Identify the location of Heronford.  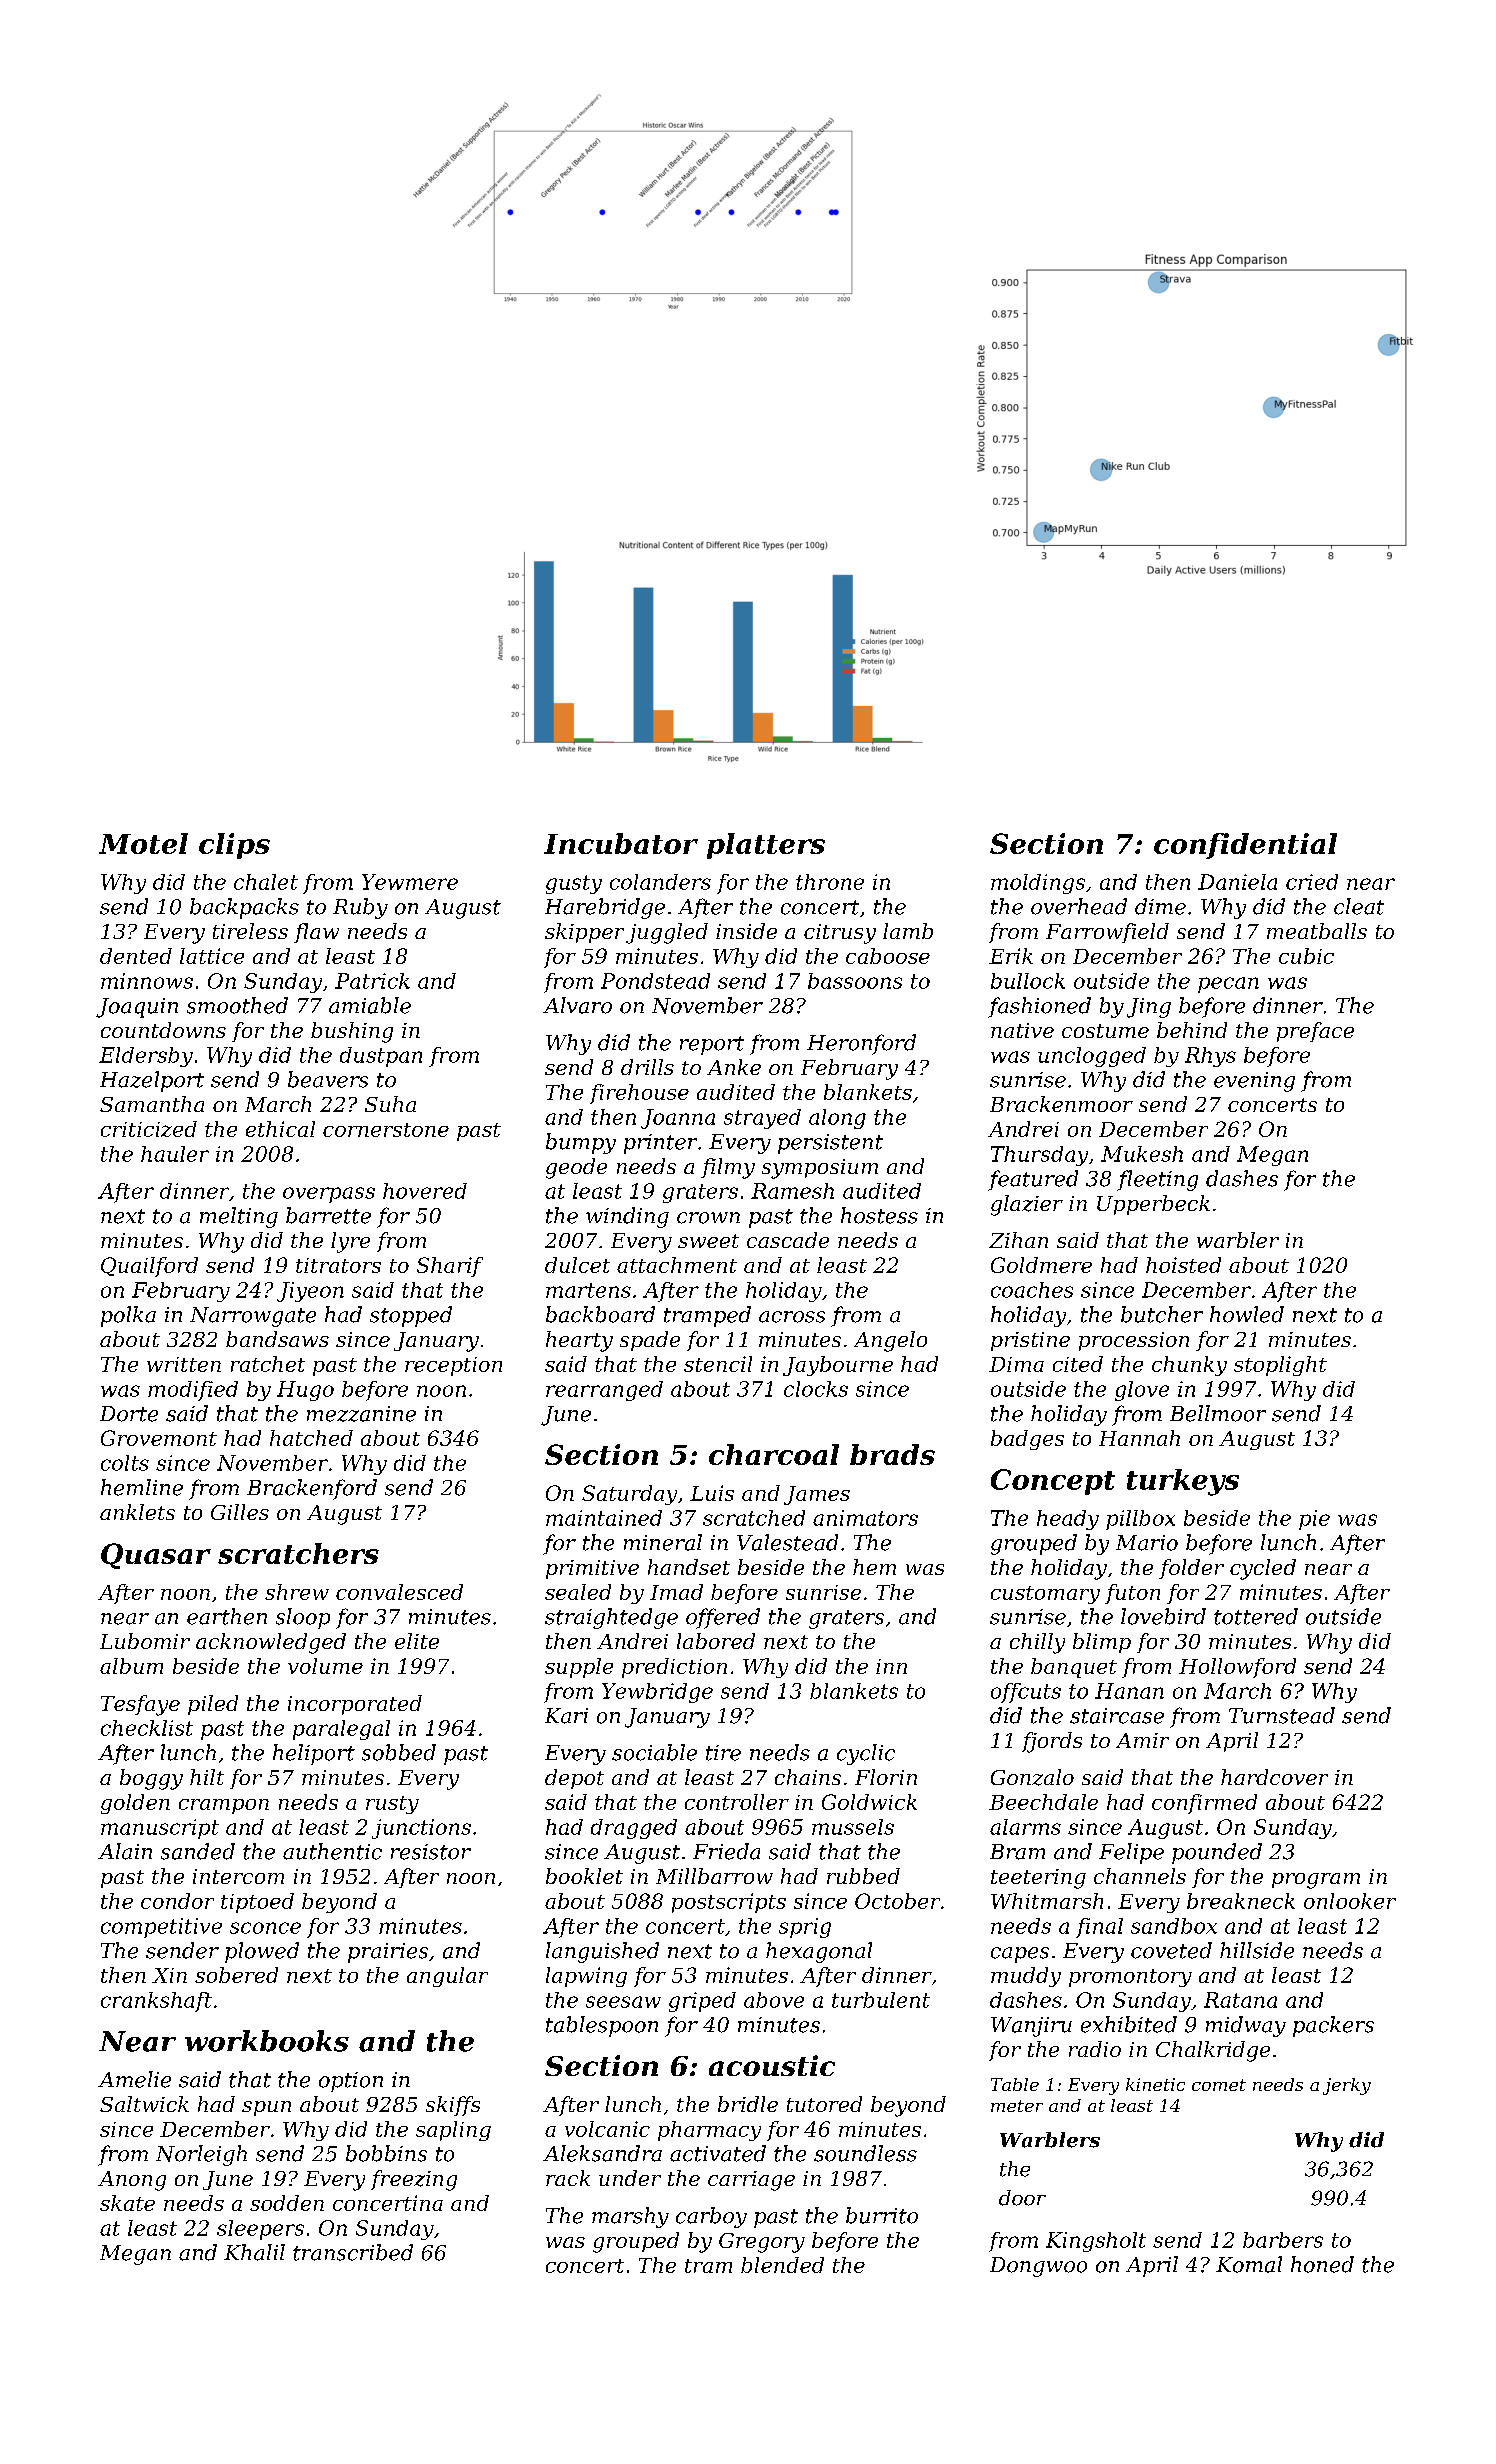
(861, 1044).
